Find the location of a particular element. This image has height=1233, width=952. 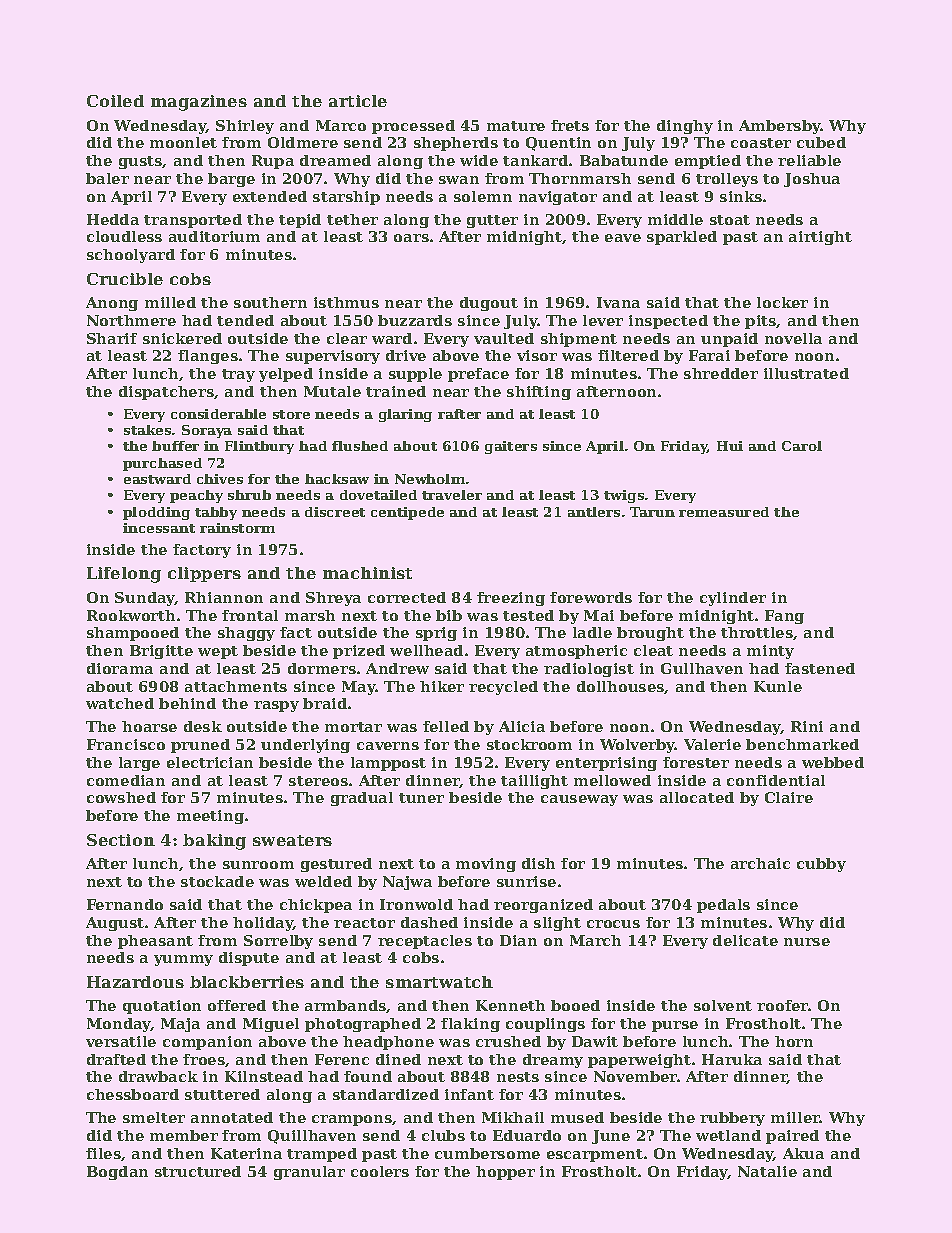

taillight is located at coordinates (534, 782).
